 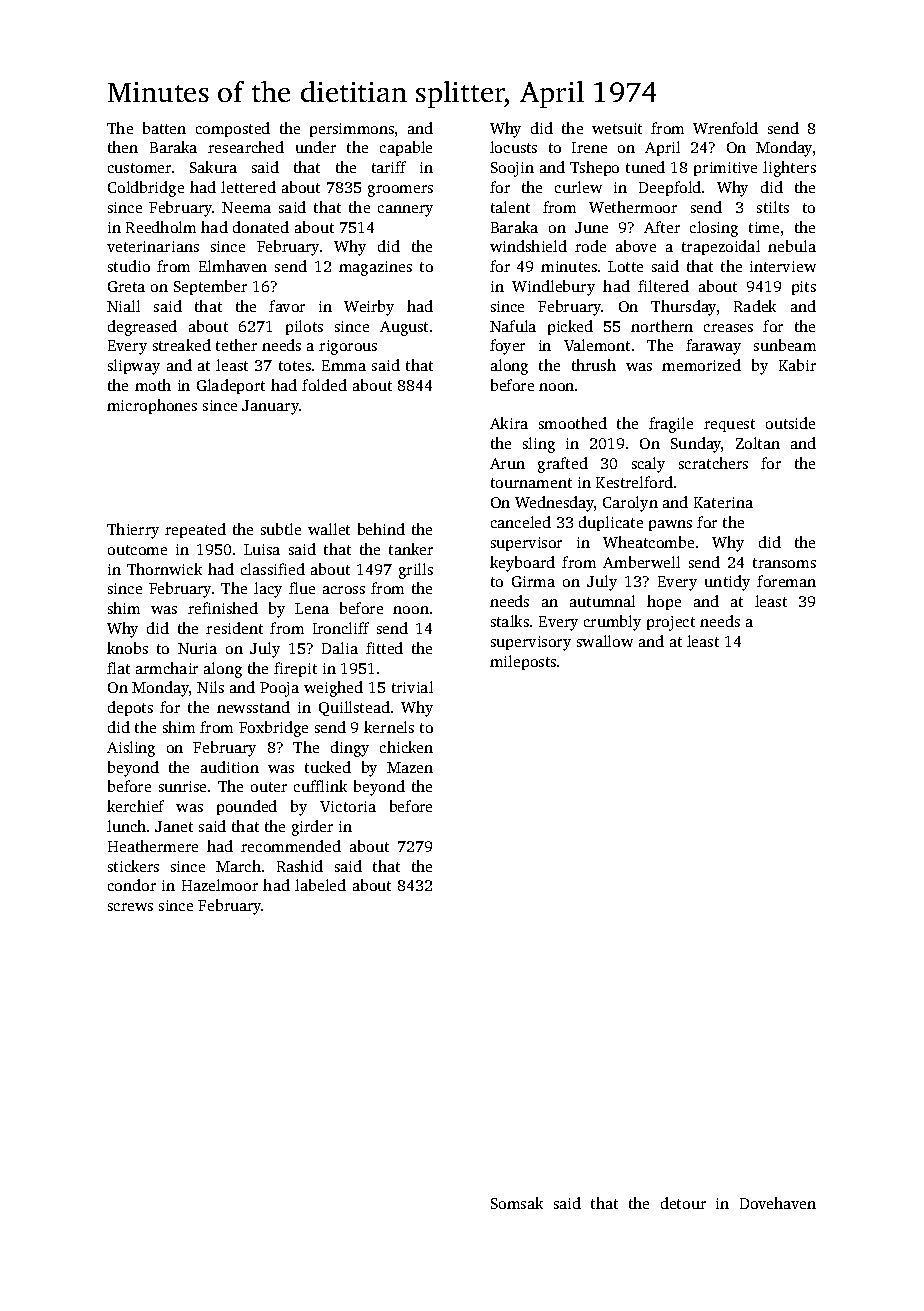 I want to click on Neema, so click(x=246, y=207).
